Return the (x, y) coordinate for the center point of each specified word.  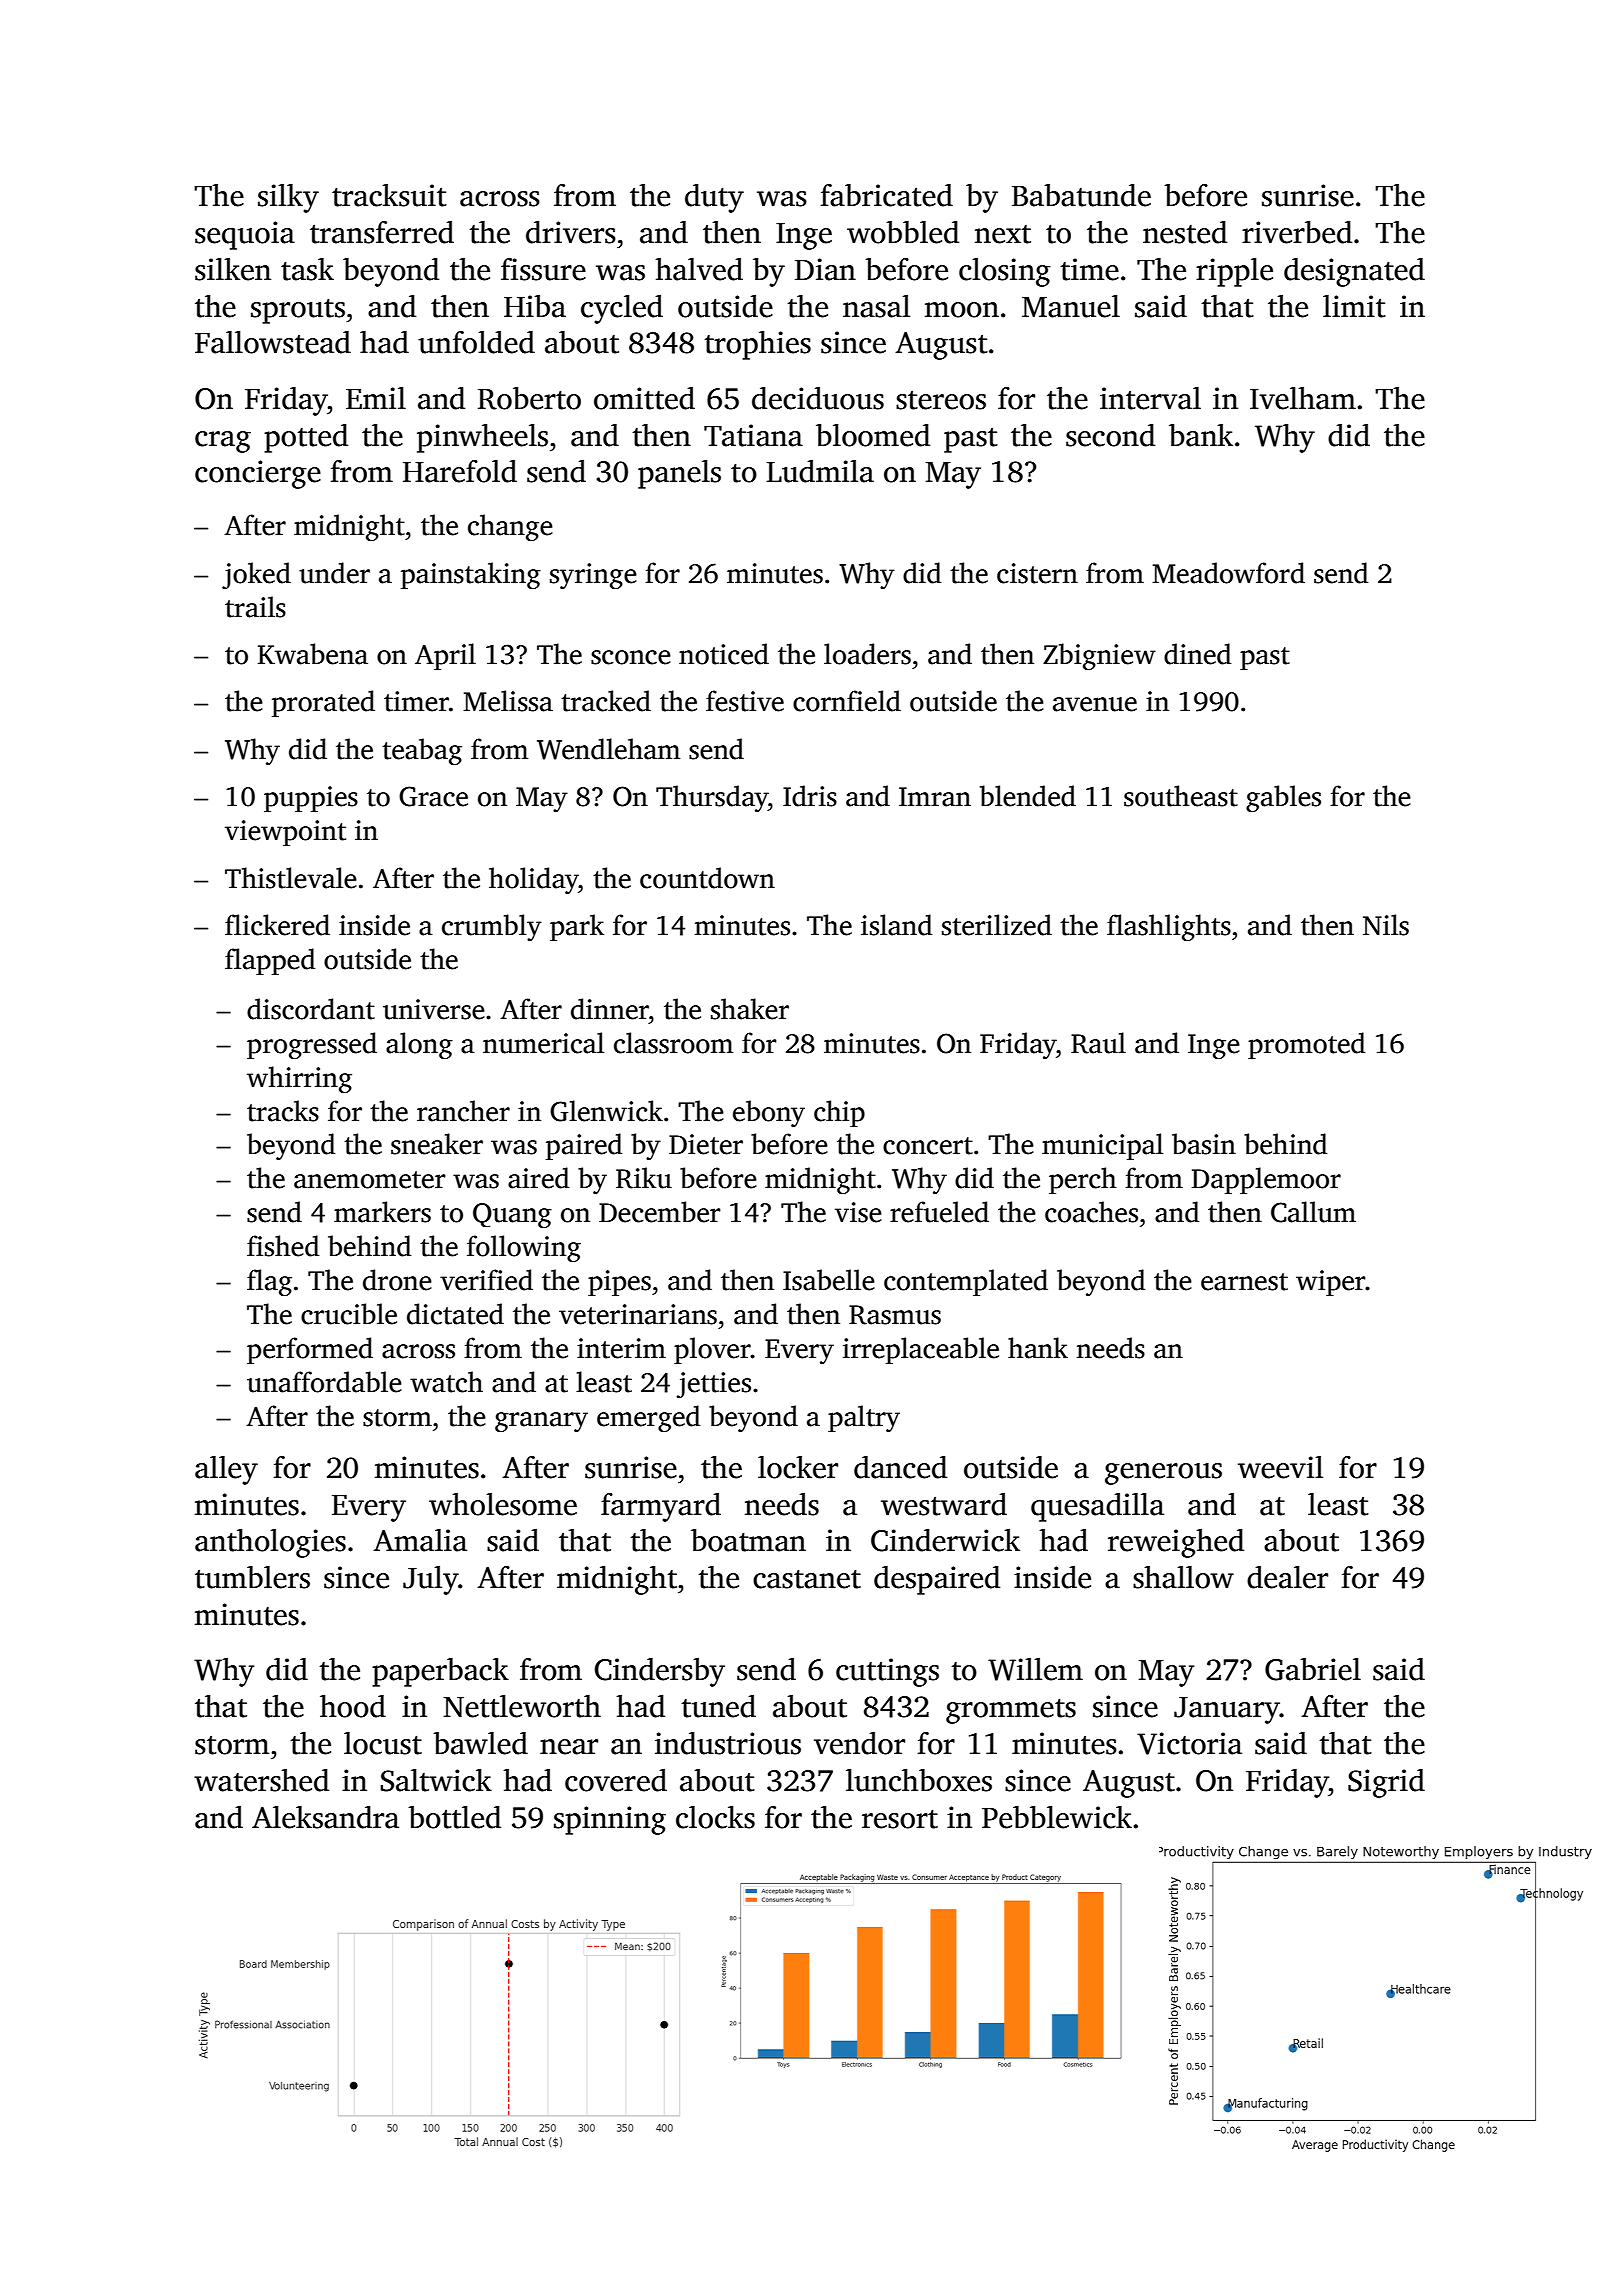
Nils (1386, 925)
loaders (867, 654)
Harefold (460, 471)
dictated (455, 1314)
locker (798, 1467)
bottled (454, 1817)
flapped (270, 961)
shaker (750, 1009)
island (896, 925)
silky (288, 198)
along (419, 1045)
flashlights (1169, 927)
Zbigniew (1099, 656)
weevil (1280, 1467)
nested (1185, 232)
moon (962, 310)
